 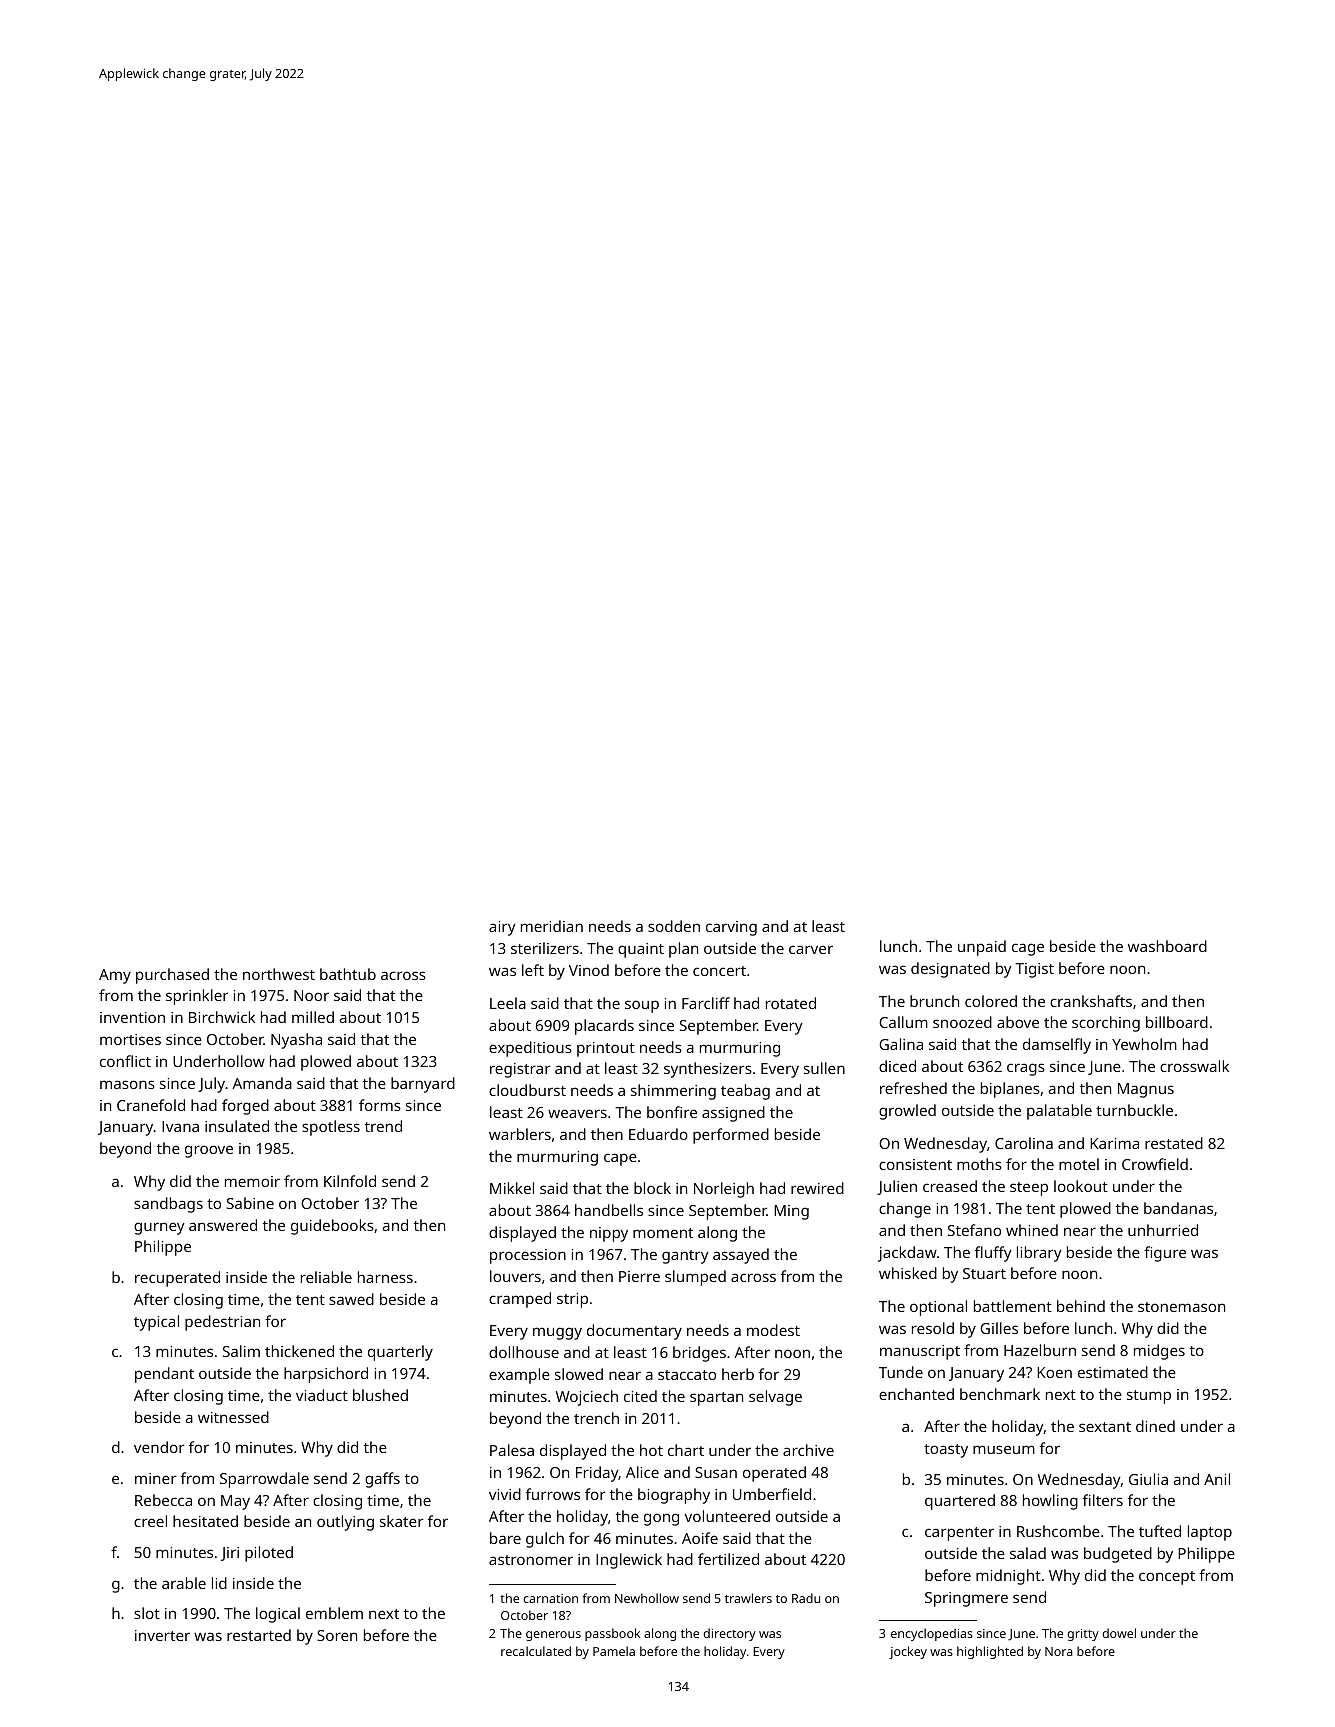 What do you see at coordinates (1119, 1633) in the document?
I see `dowel` at bounding box center [1119, 1633].
